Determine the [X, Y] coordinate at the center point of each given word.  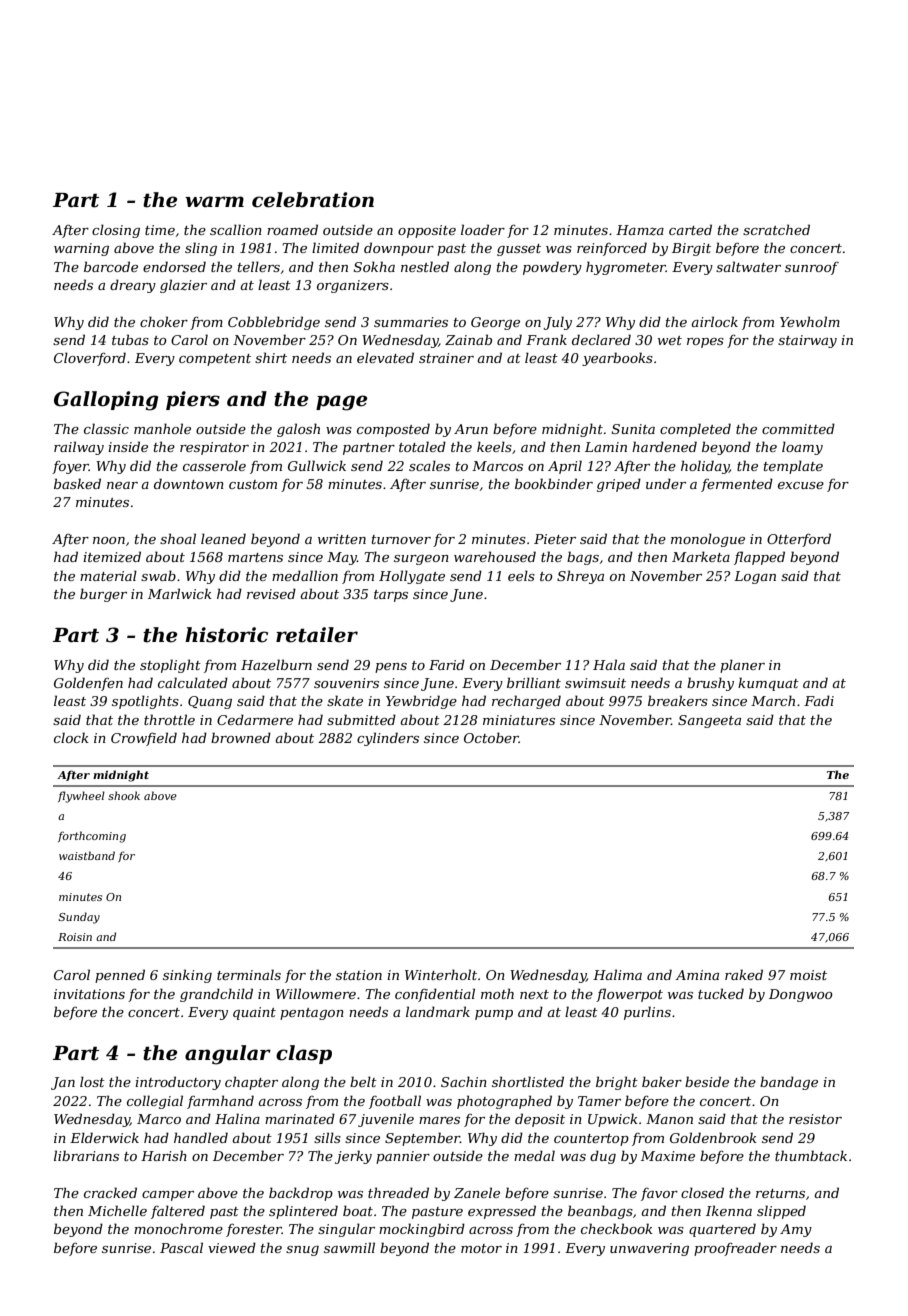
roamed [292, 229]
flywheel [81, 797]
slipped [781, 1212]
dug [603, 1157]
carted [690, 229]
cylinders [388, 739]
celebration [313, 200]
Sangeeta [709, 721]
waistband [87, 855]
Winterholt [441, 974]
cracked [110, 1192]
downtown [189, 483]
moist [808, 975]
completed [695, 430]
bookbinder [554, 483]
